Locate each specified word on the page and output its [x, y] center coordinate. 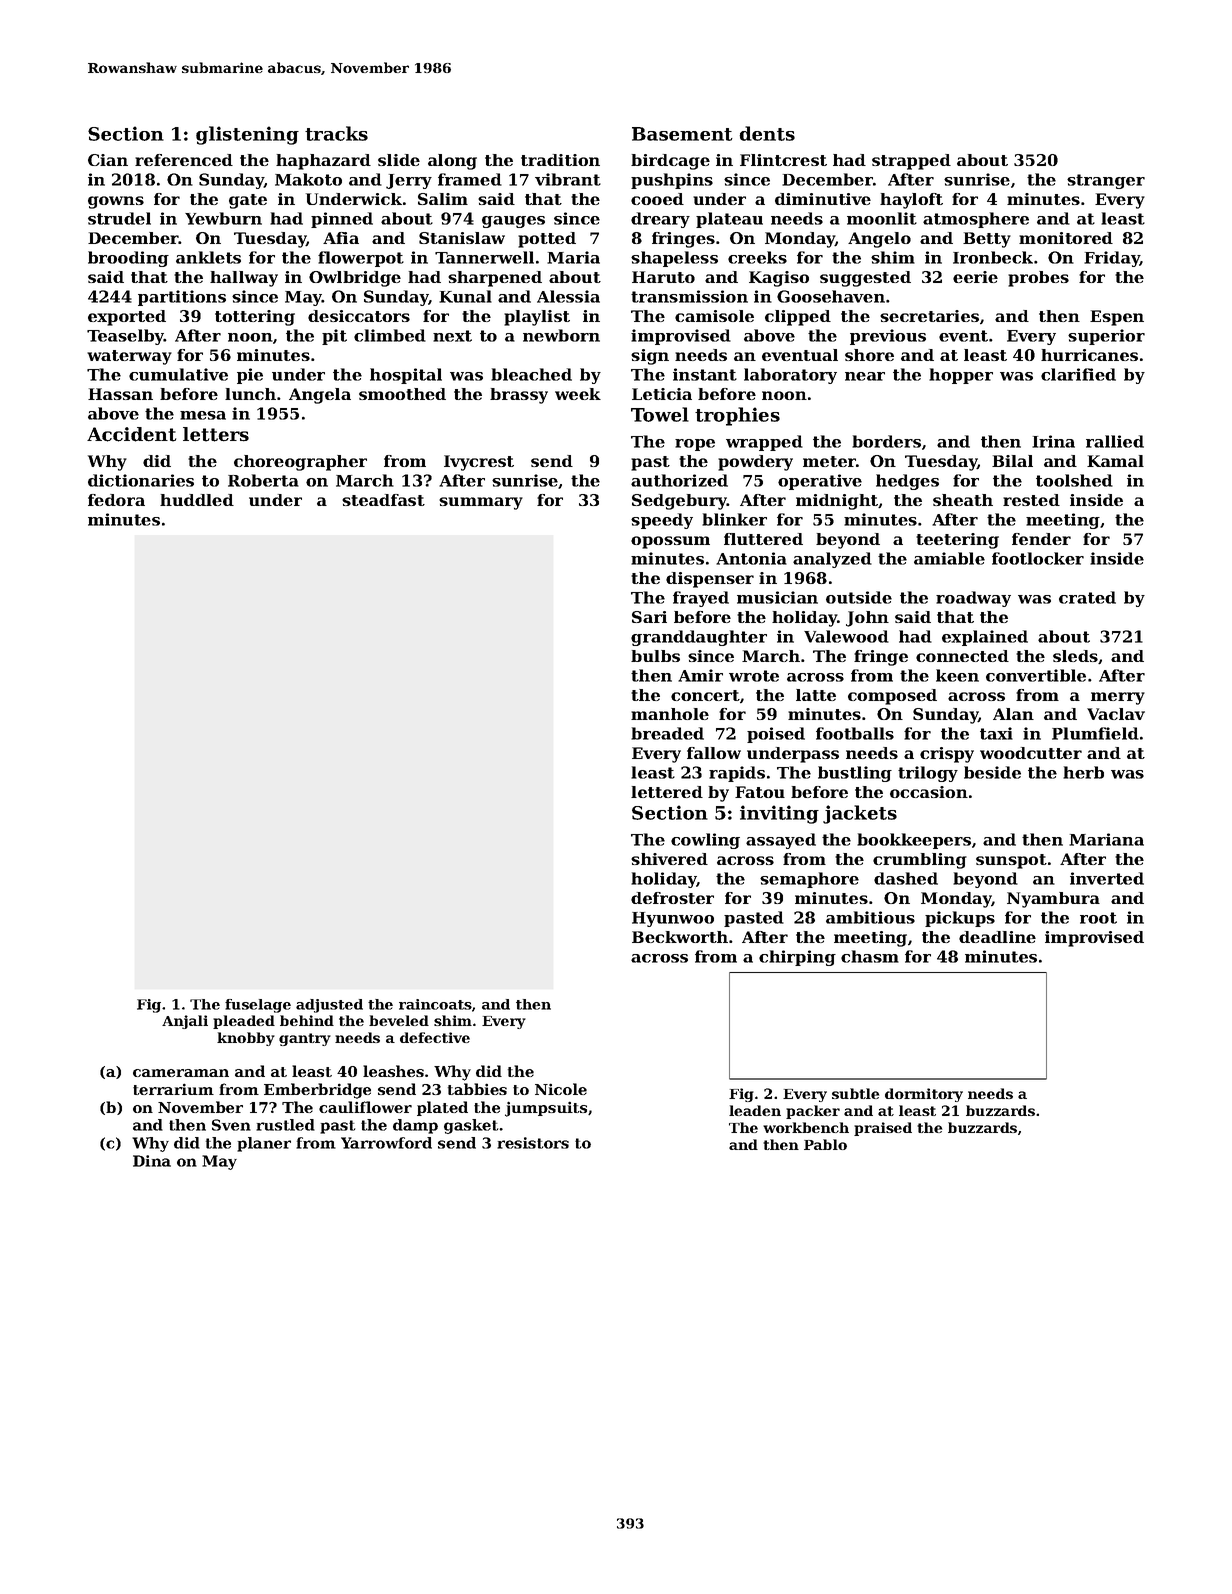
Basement [682, 134]
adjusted [329, 1006]
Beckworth [680, 937]
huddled [197, 500]
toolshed [1074, 480]
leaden [755, 1110]
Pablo [825, 1144]
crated [1087, 597]
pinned [342, 220]
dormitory [924, 1095]
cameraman [181, 1073]
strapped [911, 162]
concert [705, 695]
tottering [255, 318]
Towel [660, 414]
